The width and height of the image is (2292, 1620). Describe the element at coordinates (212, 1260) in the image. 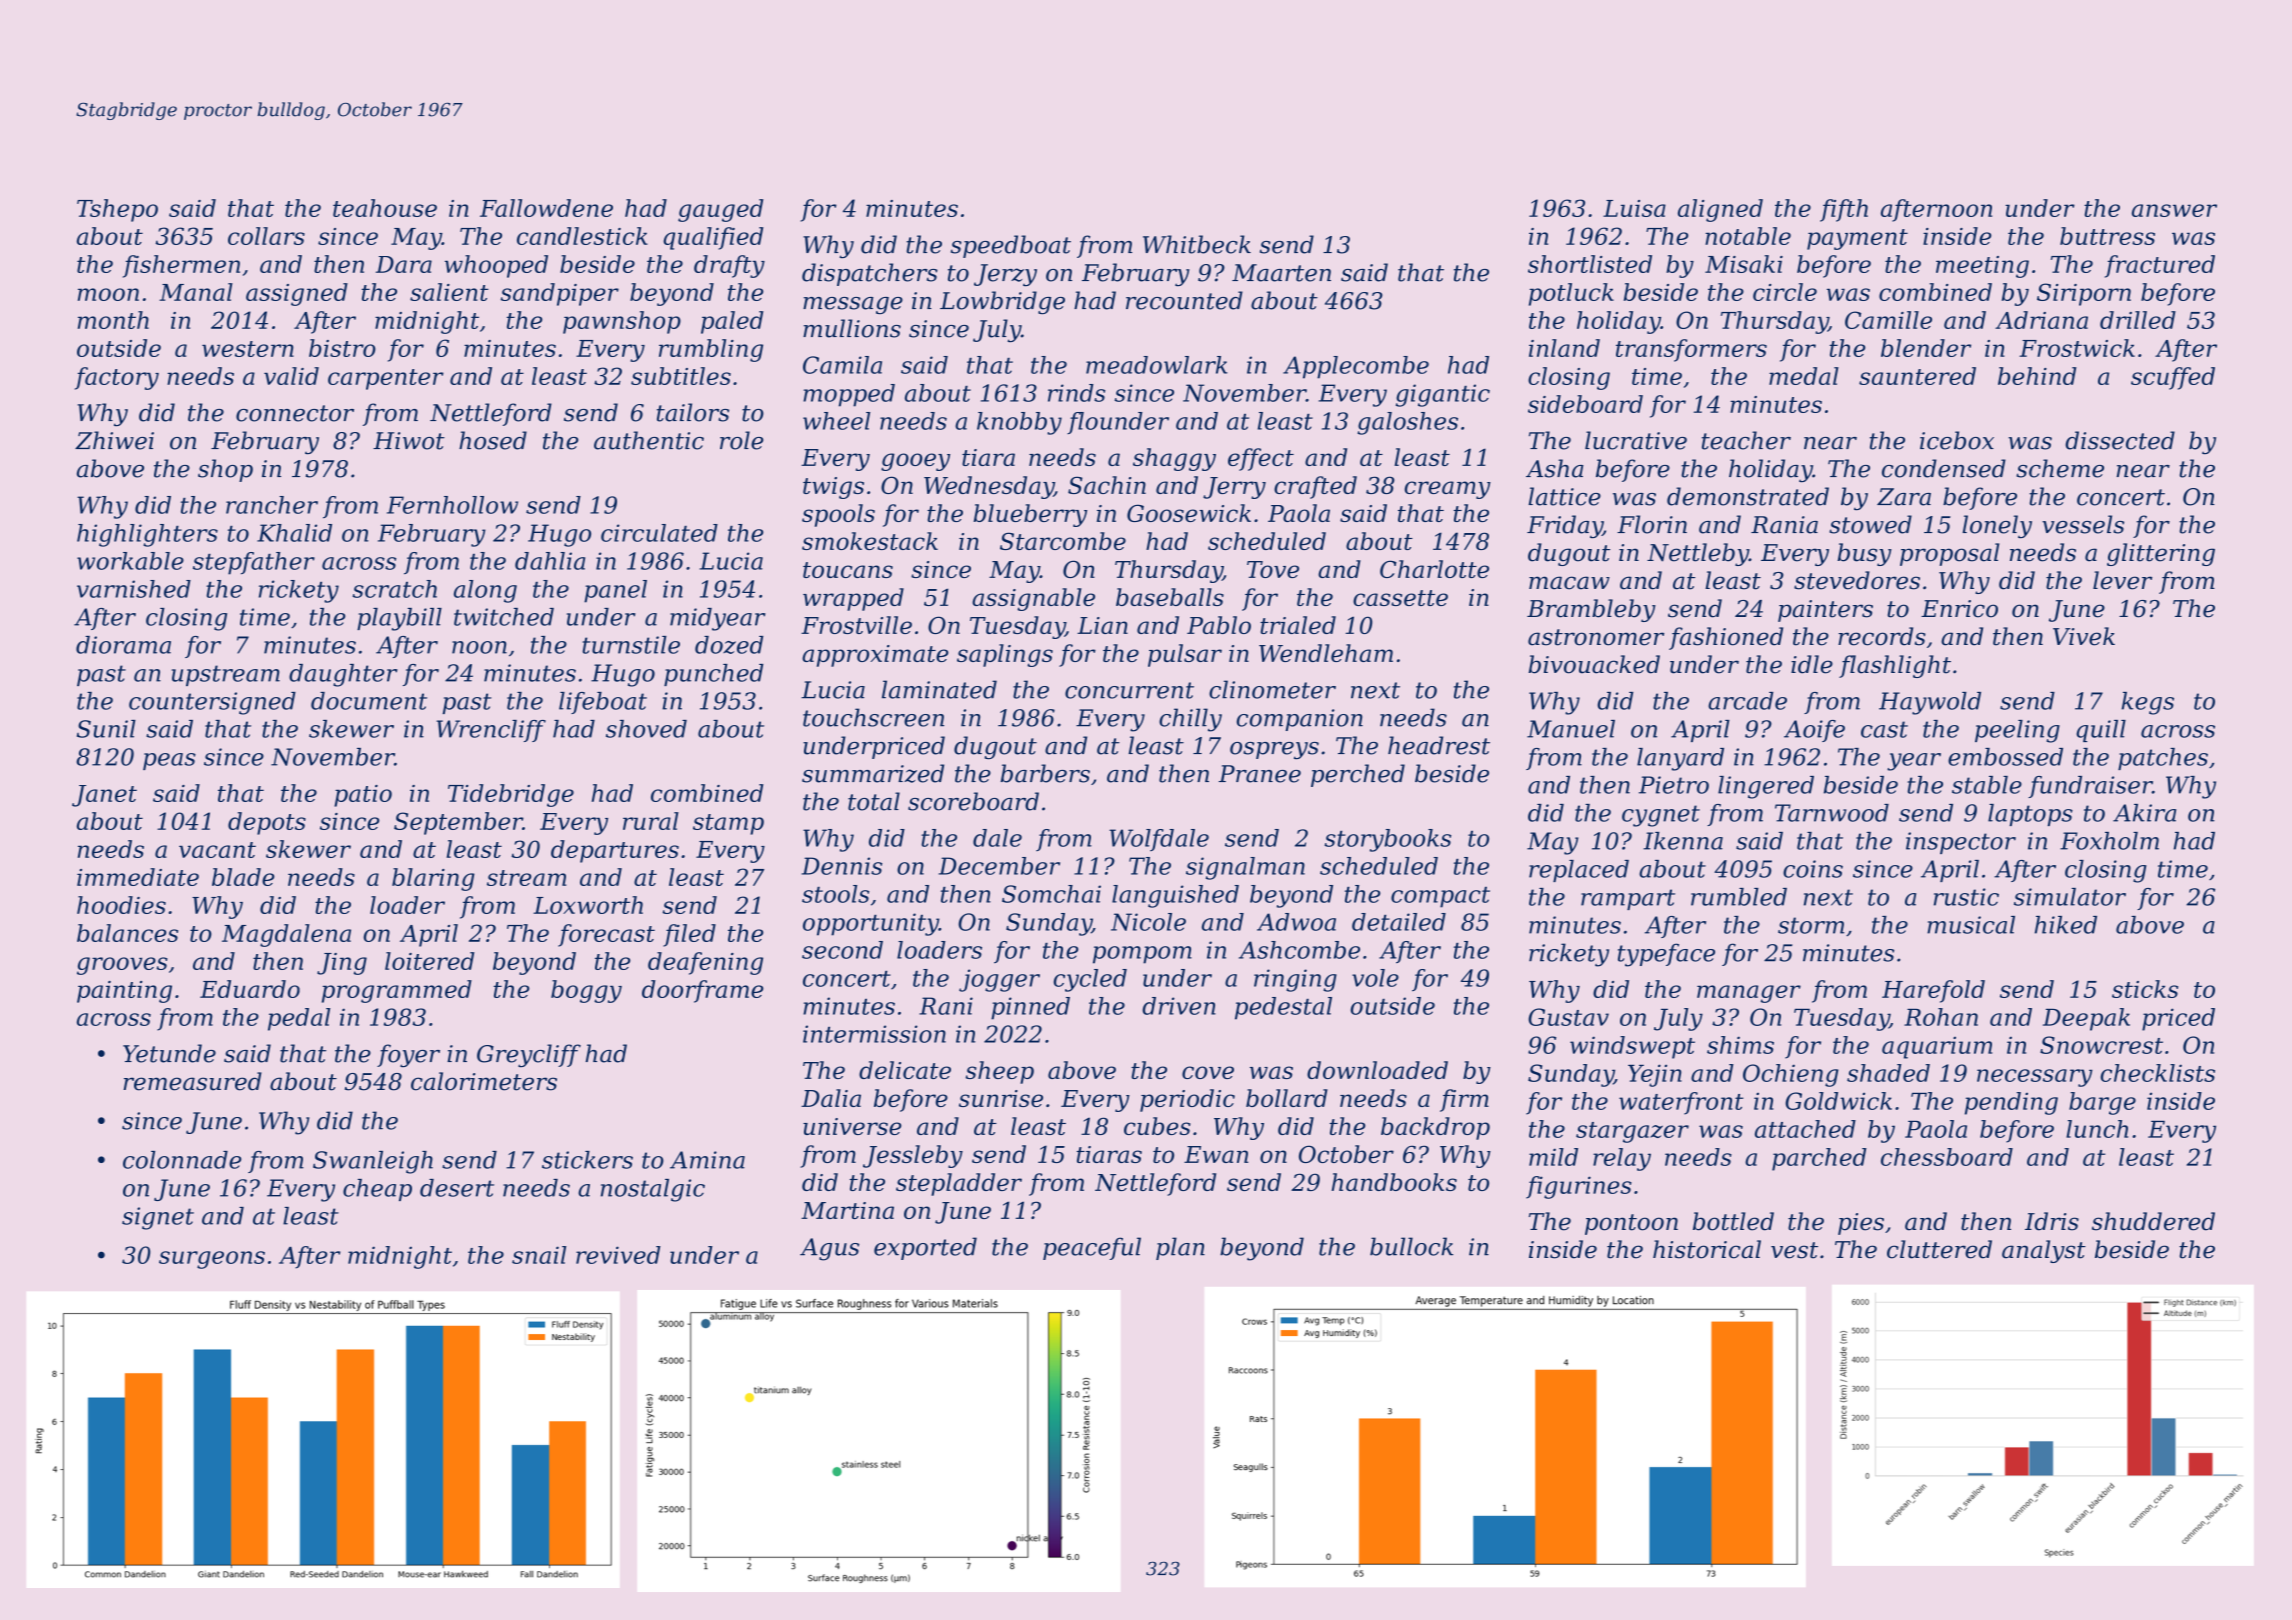

I see `surgeons` at that location.
